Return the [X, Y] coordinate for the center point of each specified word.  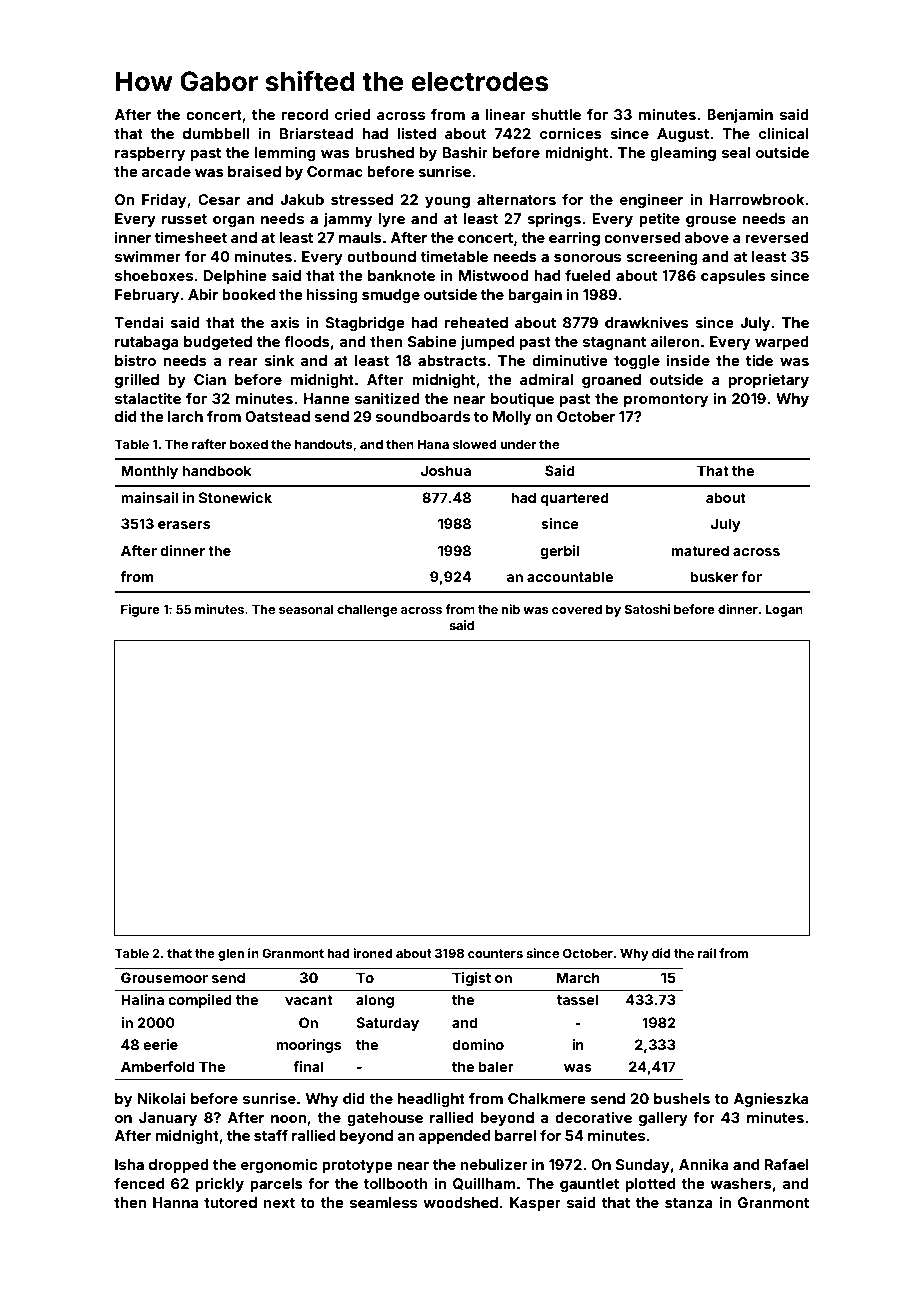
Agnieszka [771, 1099]
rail [706, 953]
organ [233, 221]
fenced [139, 1183]
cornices [571, 133]
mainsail [149, 497]
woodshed [460, 1202]
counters [495, 953]
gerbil [559, 552]
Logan [784, 611]
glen [231, 954]
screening [661, 257]
